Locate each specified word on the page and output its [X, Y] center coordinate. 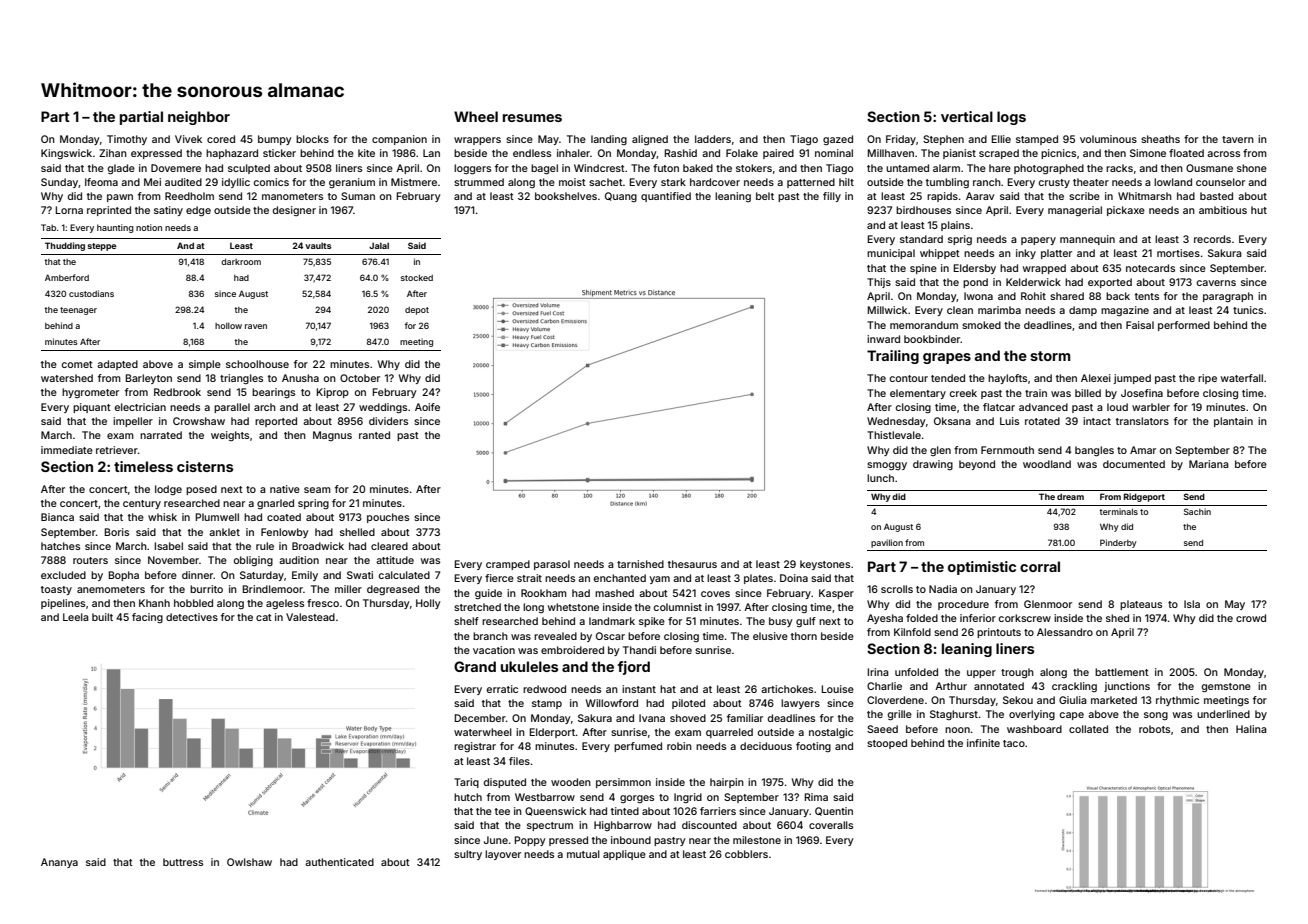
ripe [1207, 379]
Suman [358, 196]
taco [1014, 743]
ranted [374, 435]
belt [765, 196]
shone [1252, 168]
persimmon [623, 783]
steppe [102, 247]
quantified [666, 197]
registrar [475, 747]
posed [201, 490]
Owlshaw [249, 862]
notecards [1150, 268]
